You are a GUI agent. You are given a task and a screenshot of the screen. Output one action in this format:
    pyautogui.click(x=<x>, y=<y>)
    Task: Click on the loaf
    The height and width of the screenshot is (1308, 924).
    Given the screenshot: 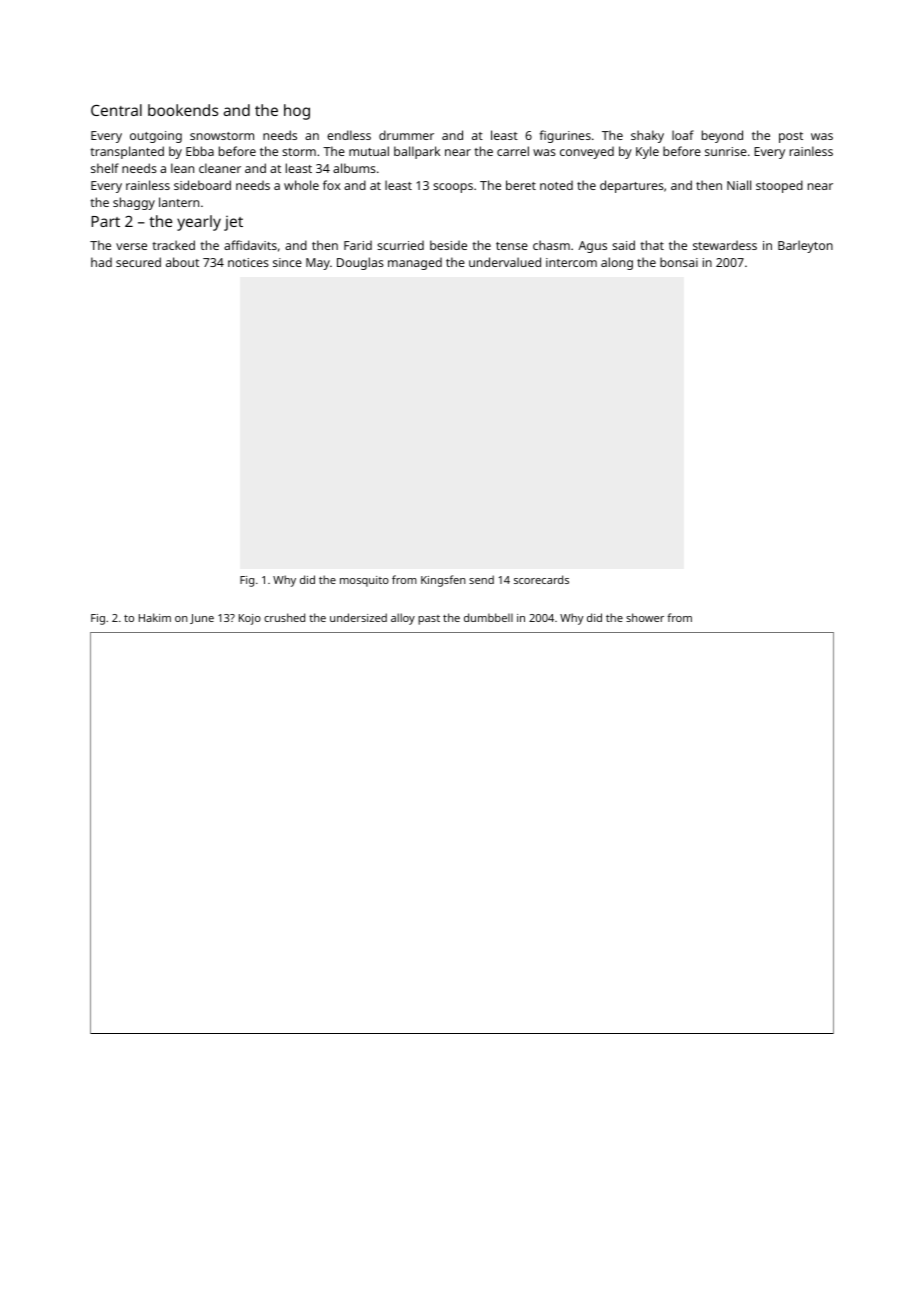 What is the action you would take?
    pyautogui.click(x=683, y=135)
